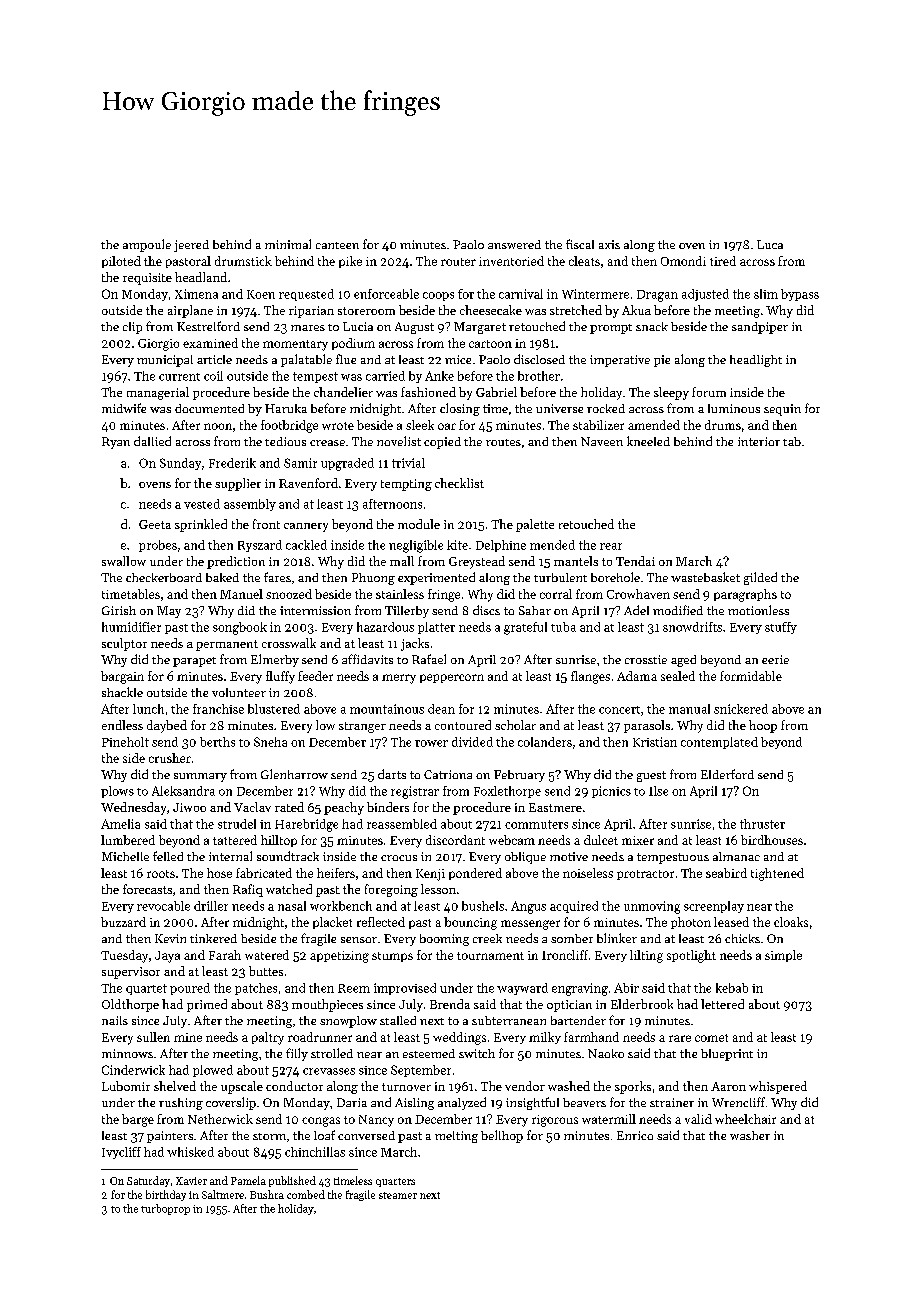 The height and width of the screenshot is (1308, 924). What do you see at coordinates (436, 628) in the screenshot?
I see `platter` at bounding box center [436, 628].
